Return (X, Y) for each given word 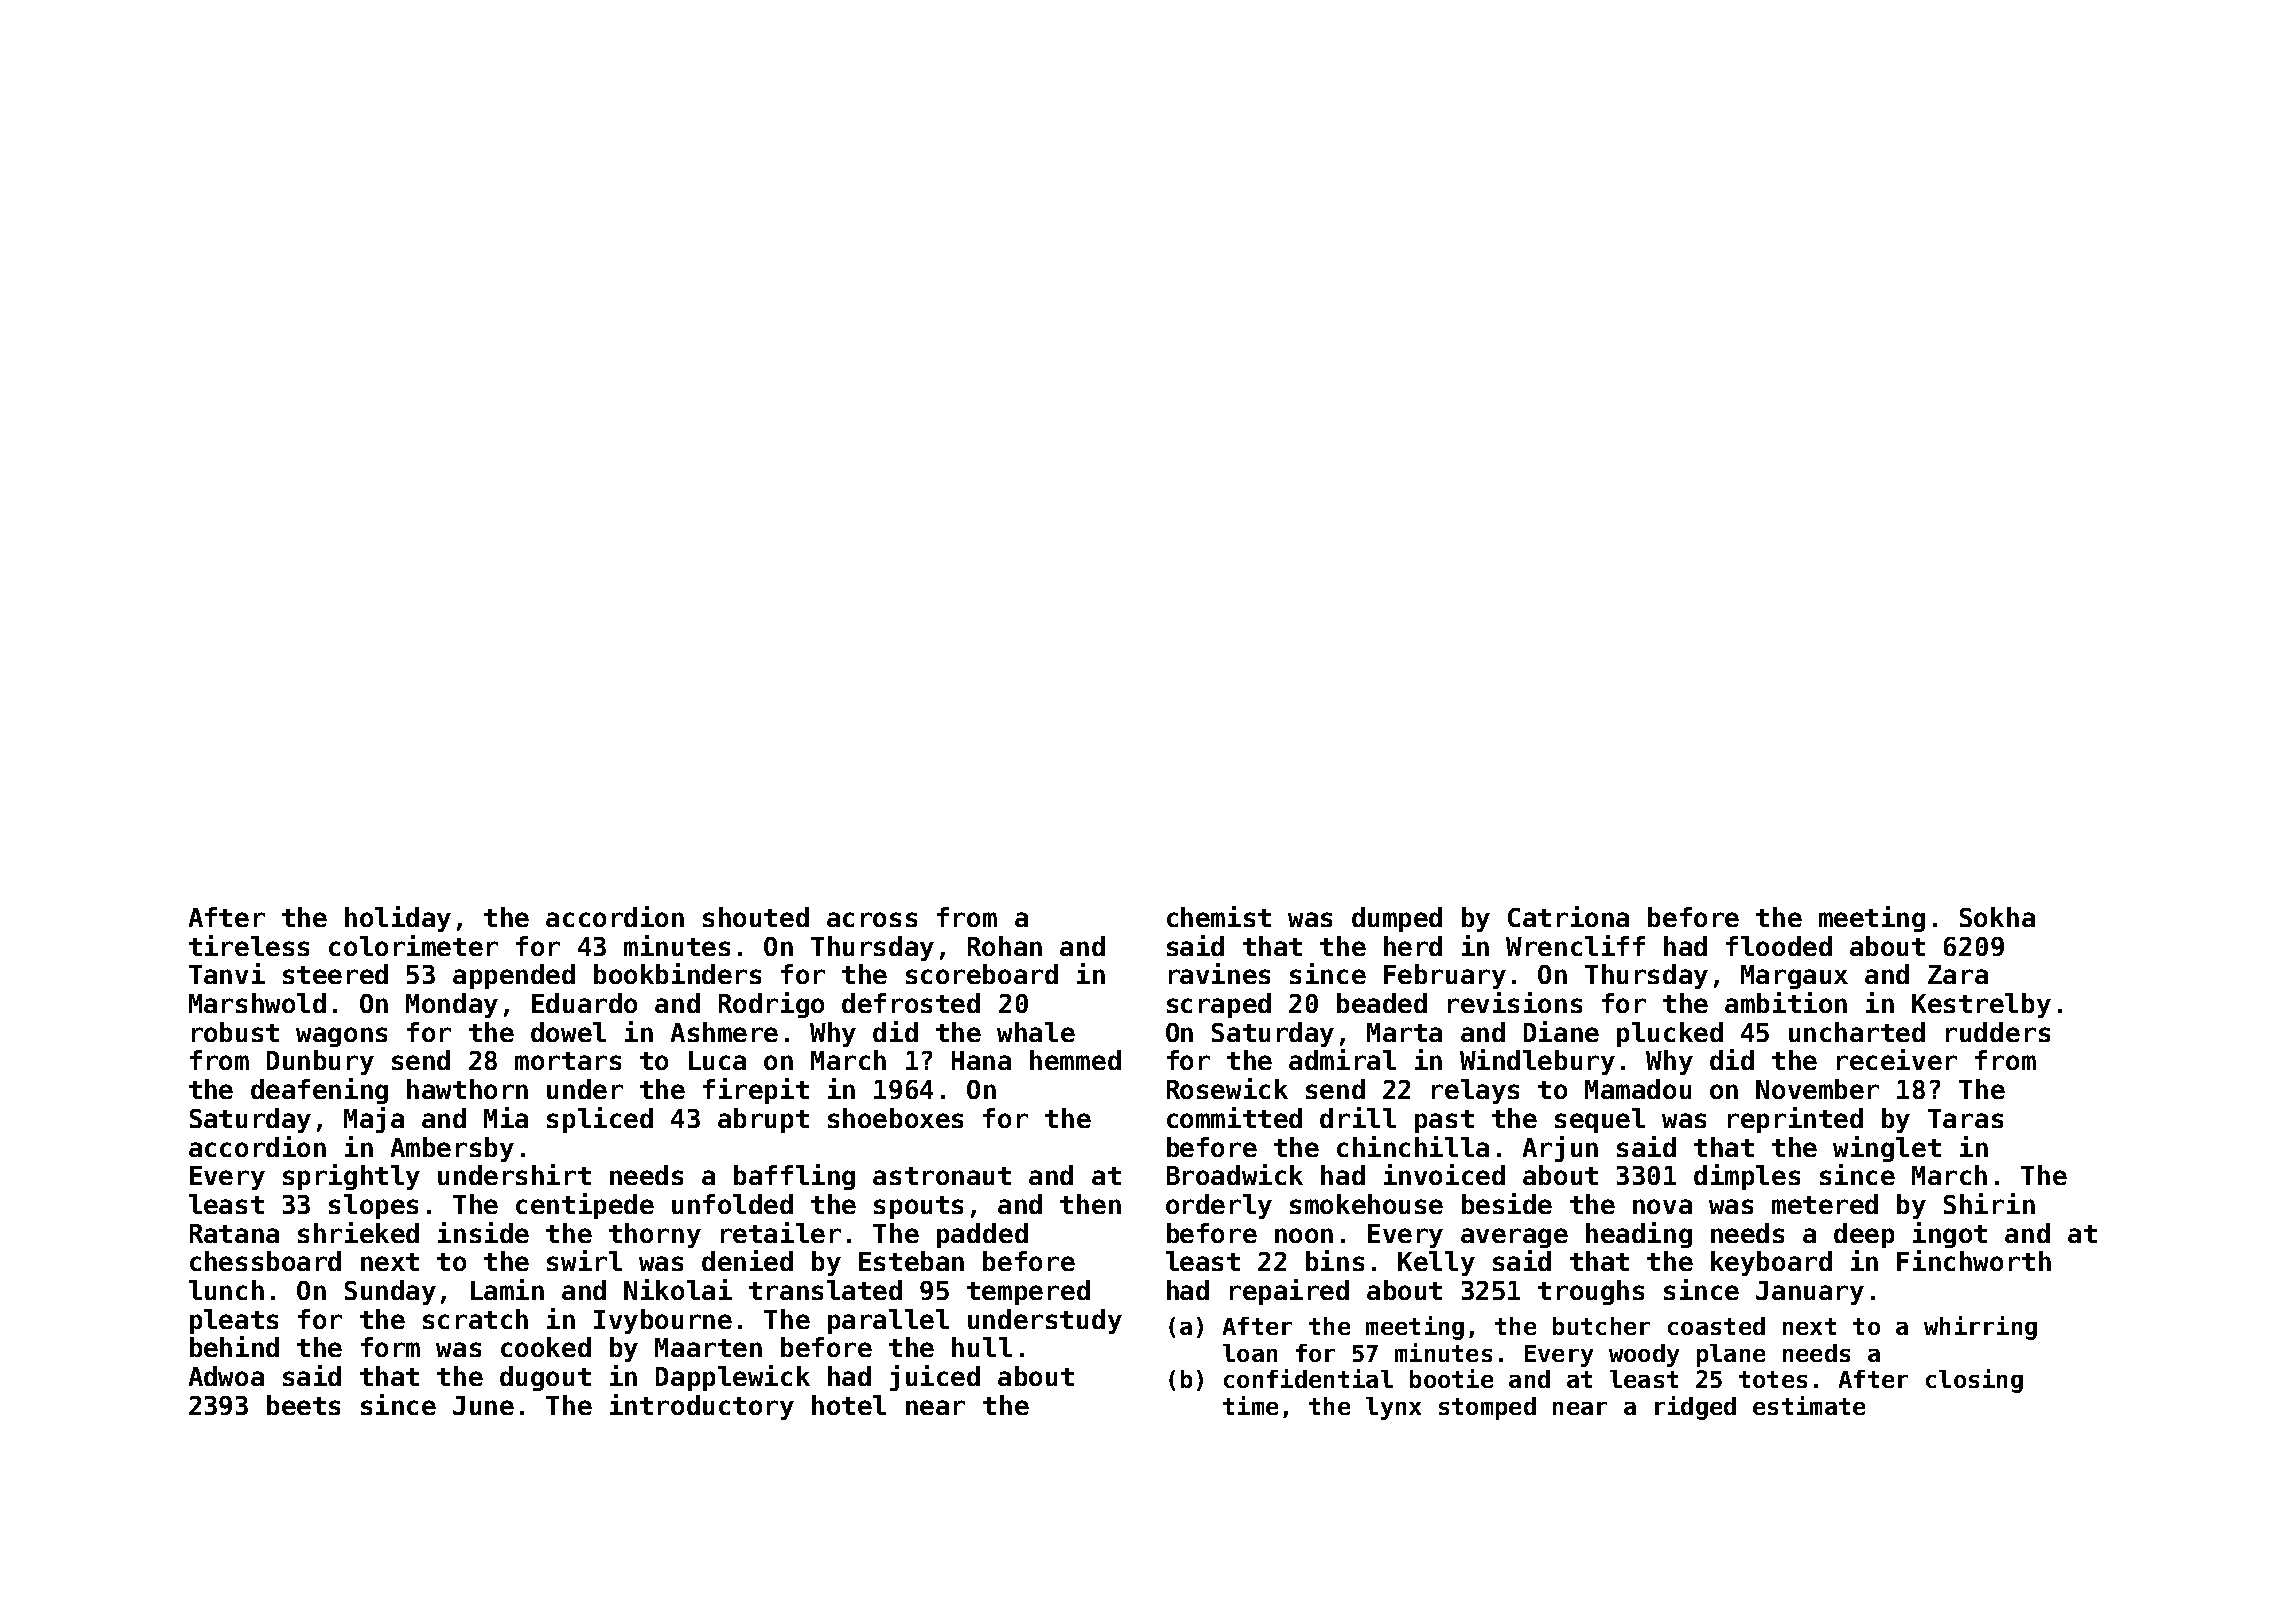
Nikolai (678, 1289)
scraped (1219, 1005)
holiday (398, 919)
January (1810, 1293)
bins (1335, 1260)
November (1817, 1089)
